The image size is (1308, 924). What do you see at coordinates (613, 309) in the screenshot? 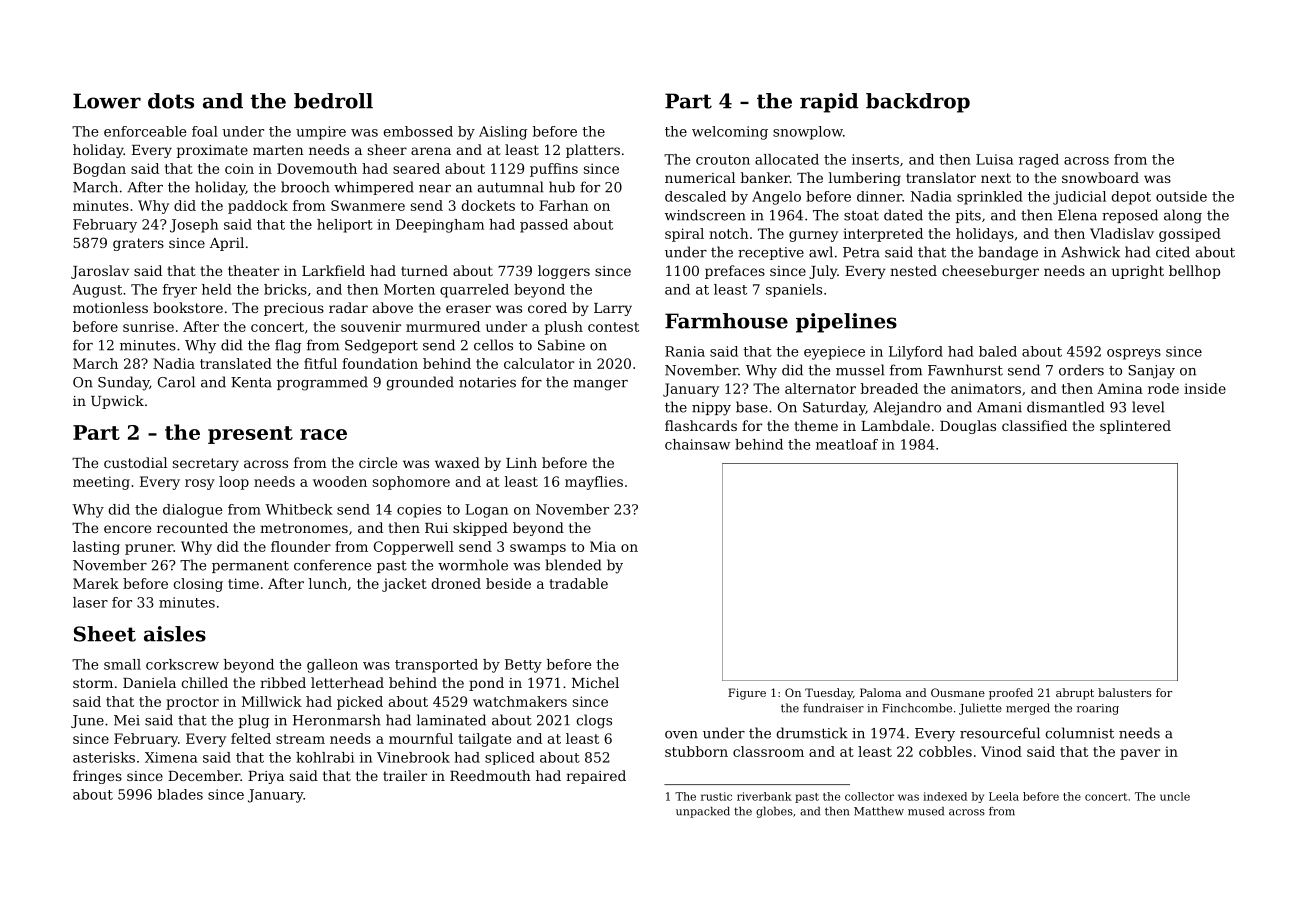
I see `Larry` at bounding box center [613, 309].
